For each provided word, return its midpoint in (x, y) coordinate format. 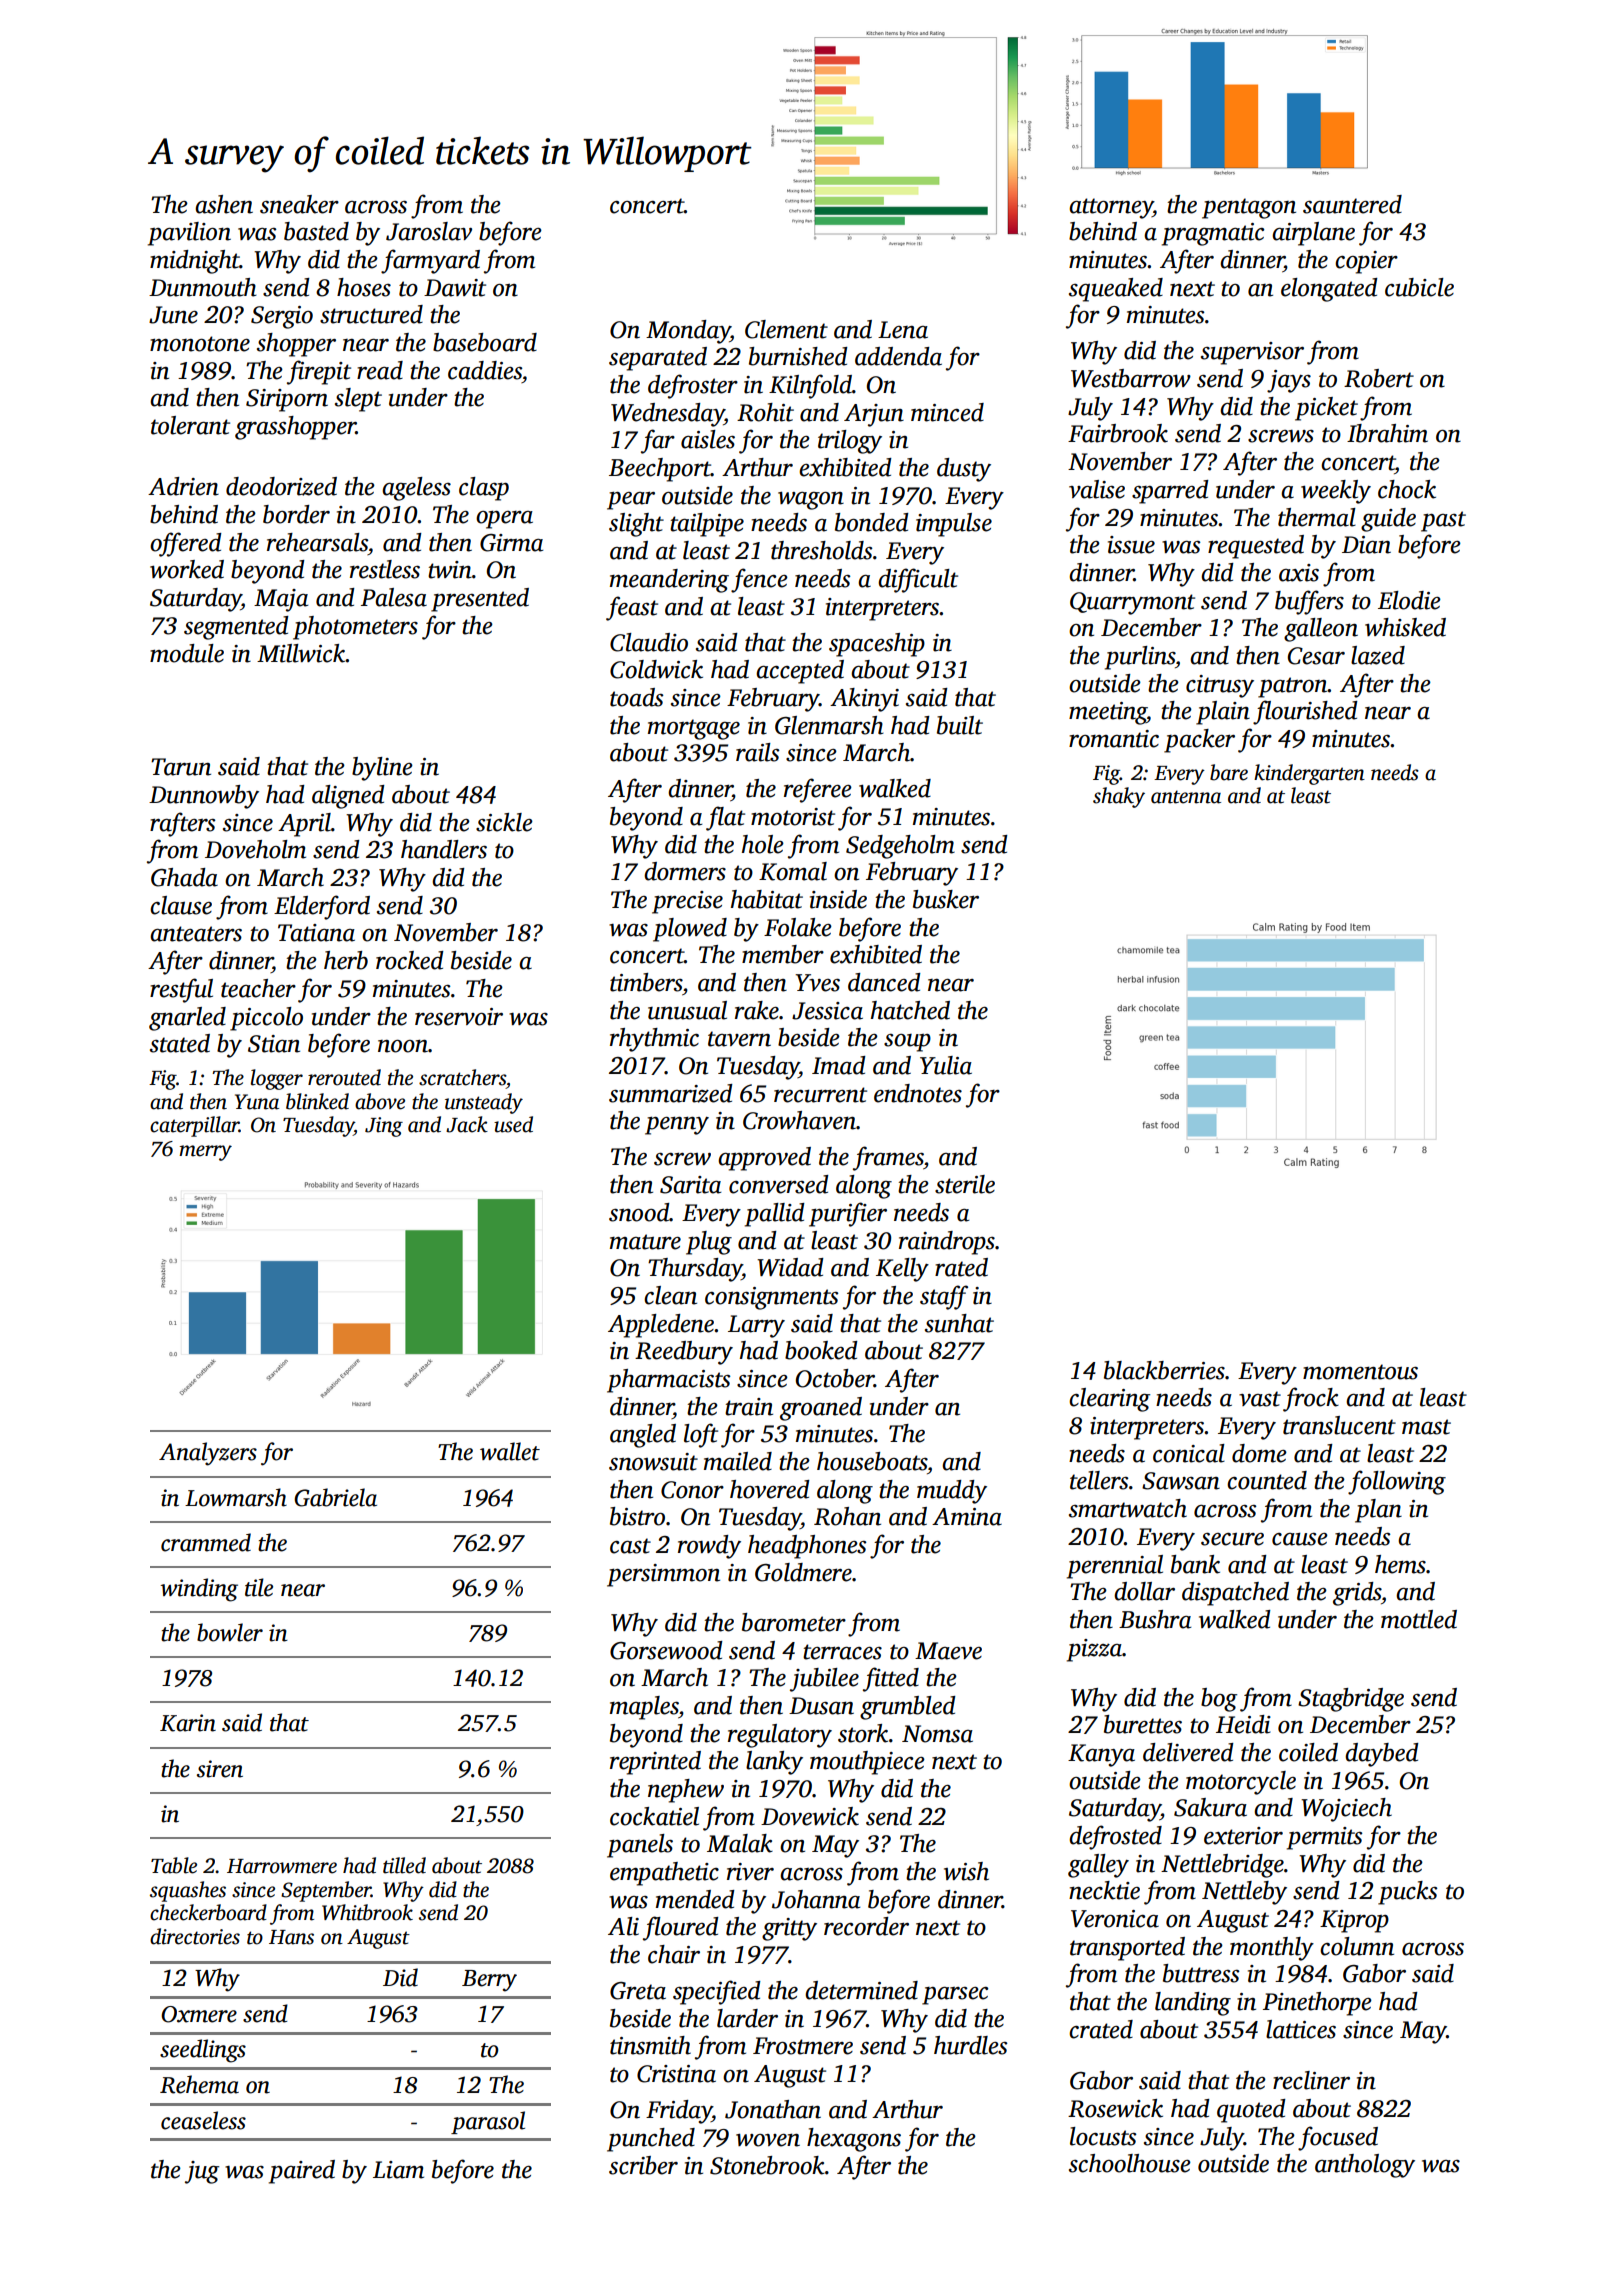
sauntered (1352, 204)
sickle (504, 822)
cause (1300, 1539)
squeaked (1116, 290)
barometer (794, 1622)
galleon (1321, 630)
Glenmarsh (829, 725)
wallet (510, 1451)
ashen (224, 204)
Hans (291, 1937)
